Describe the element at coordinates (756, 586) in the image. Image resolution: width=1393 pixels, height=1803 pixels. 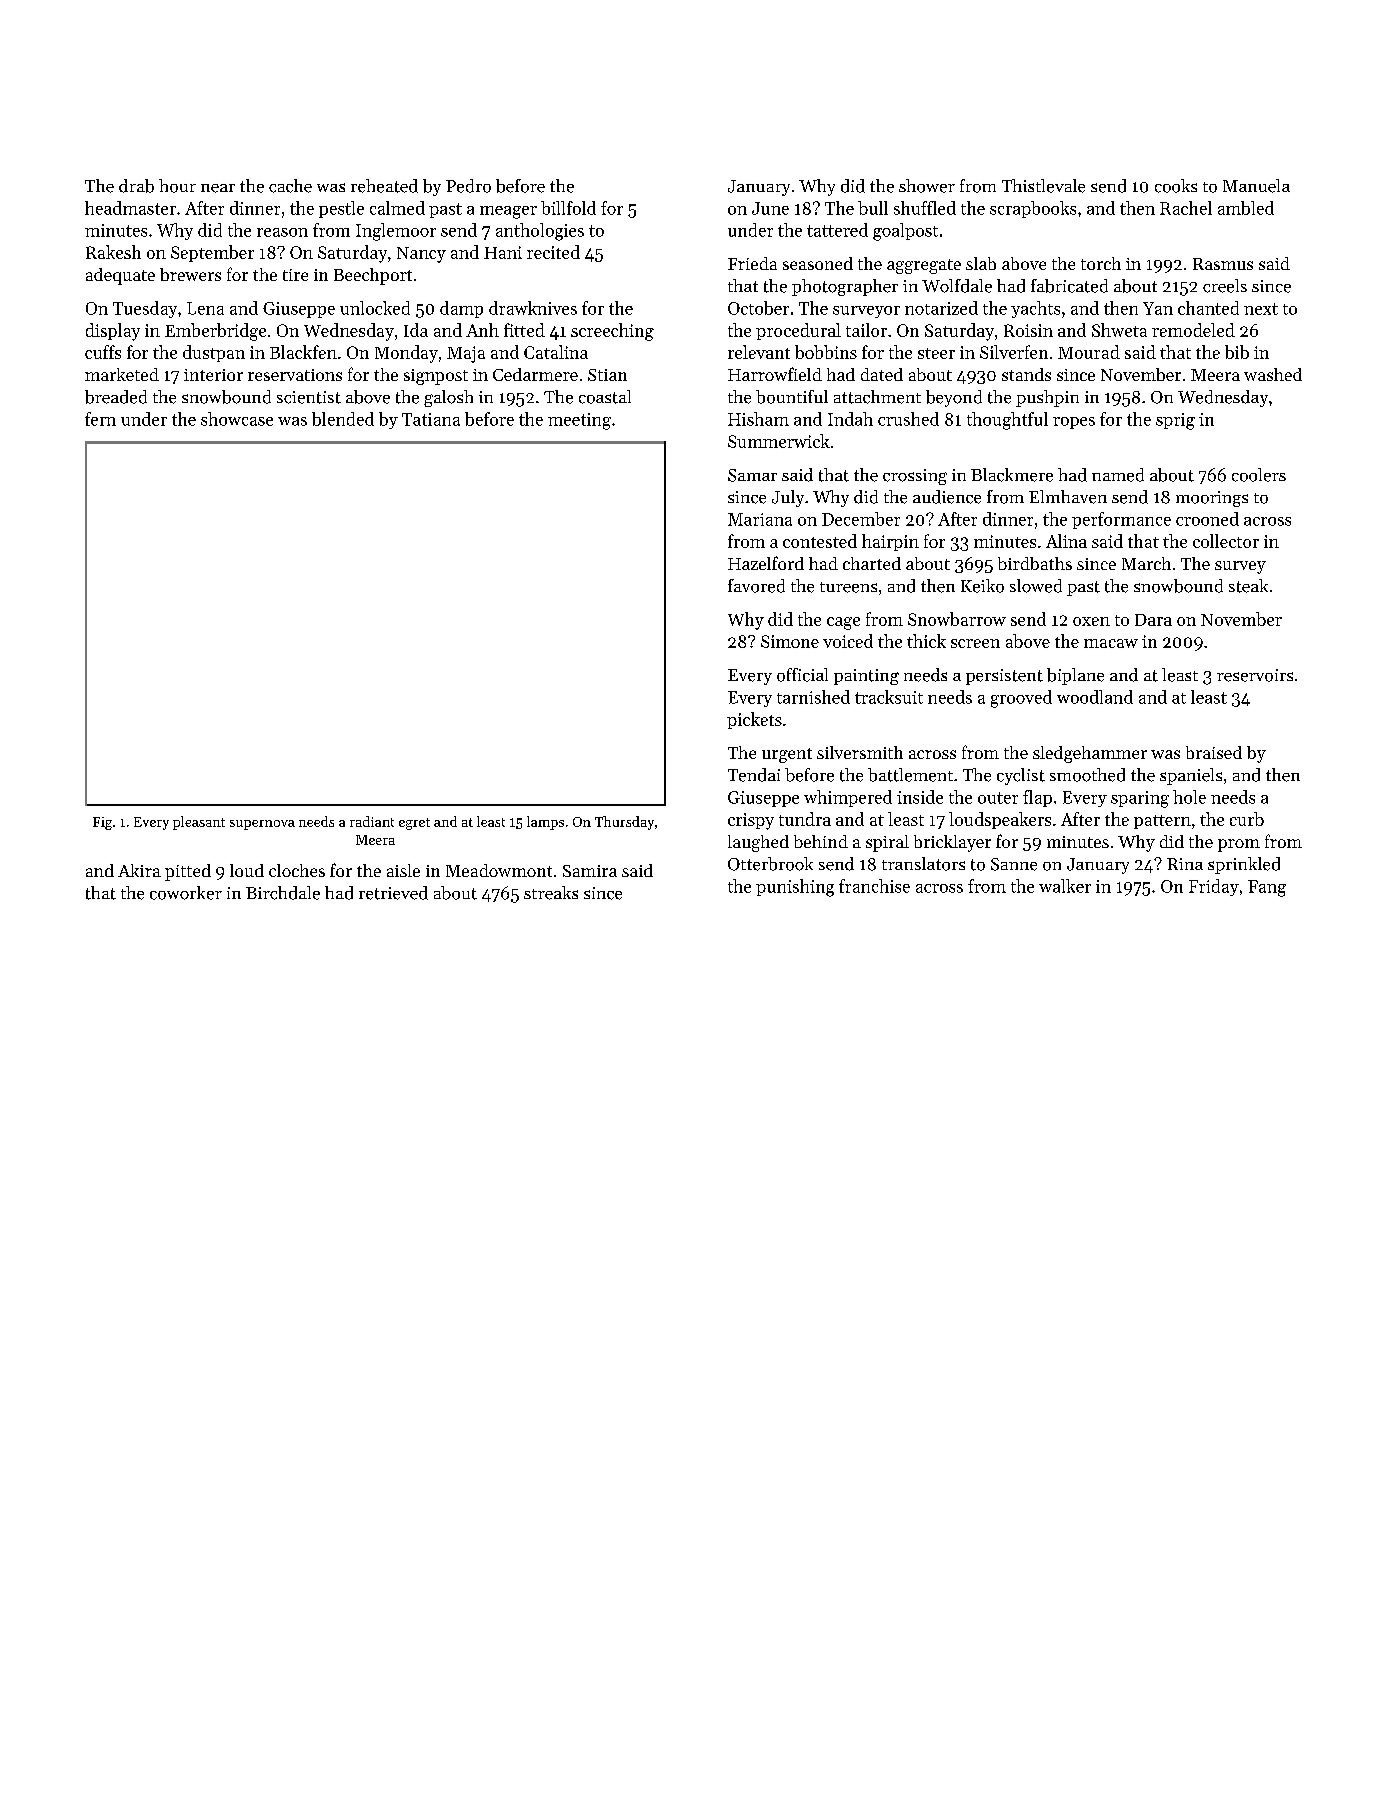
I see `favored` at that location.
